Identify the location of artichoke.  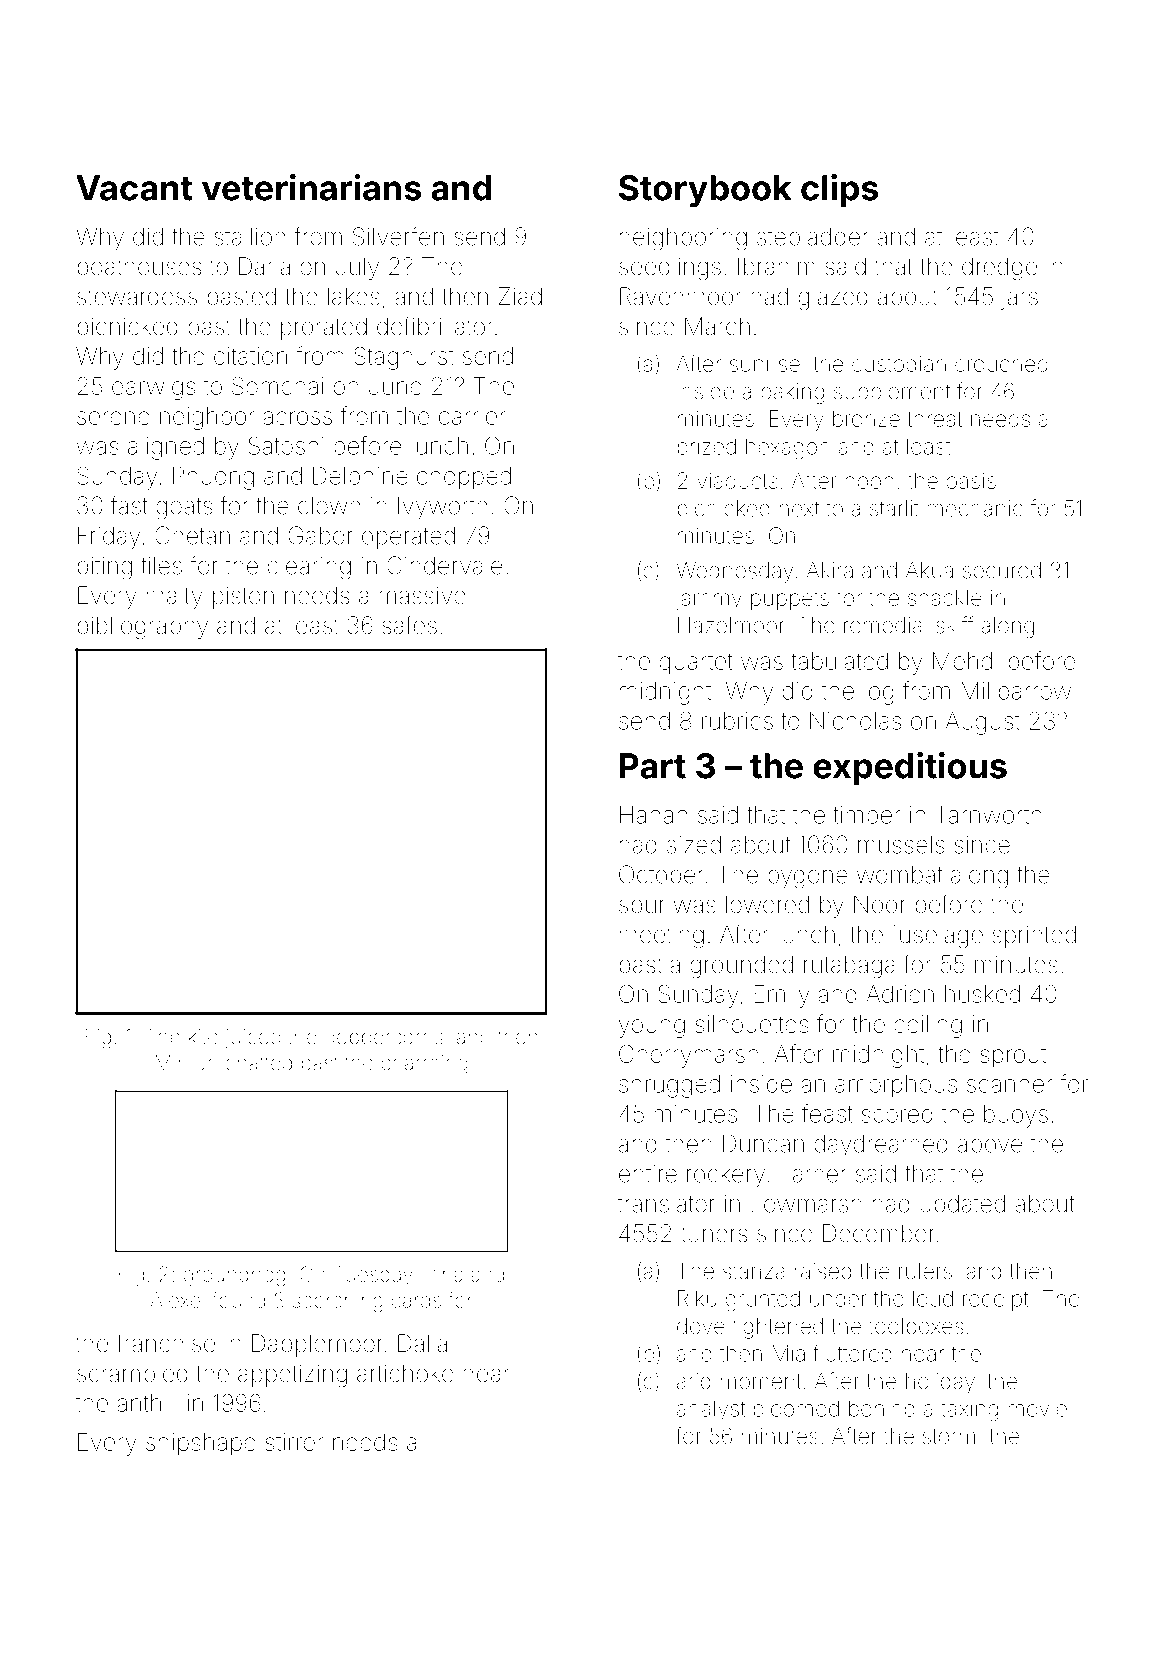
(405, 1373).
